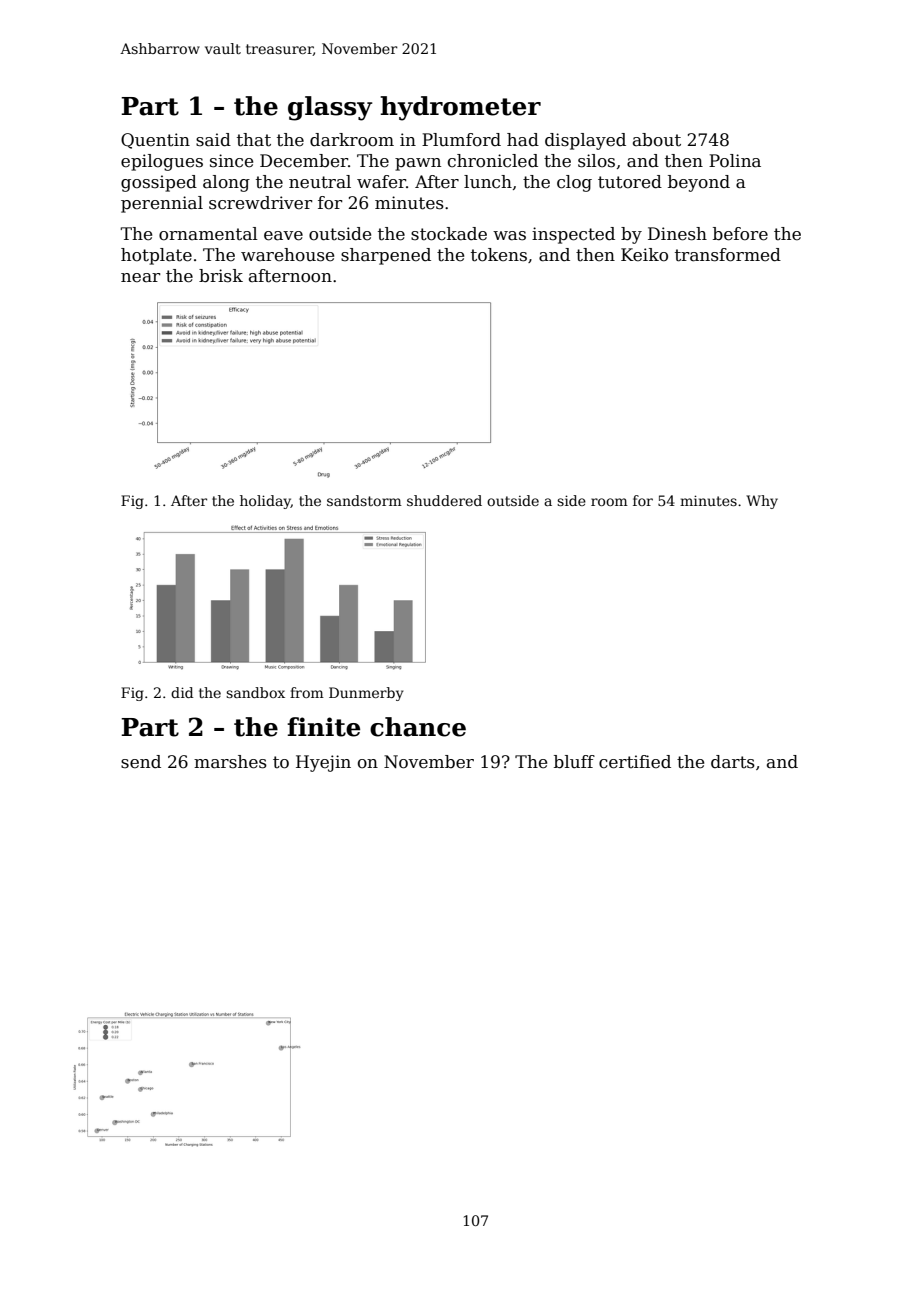 The height and width of the screenshot is (1311, 924). I want to click on bluff, so click(574, 762).
